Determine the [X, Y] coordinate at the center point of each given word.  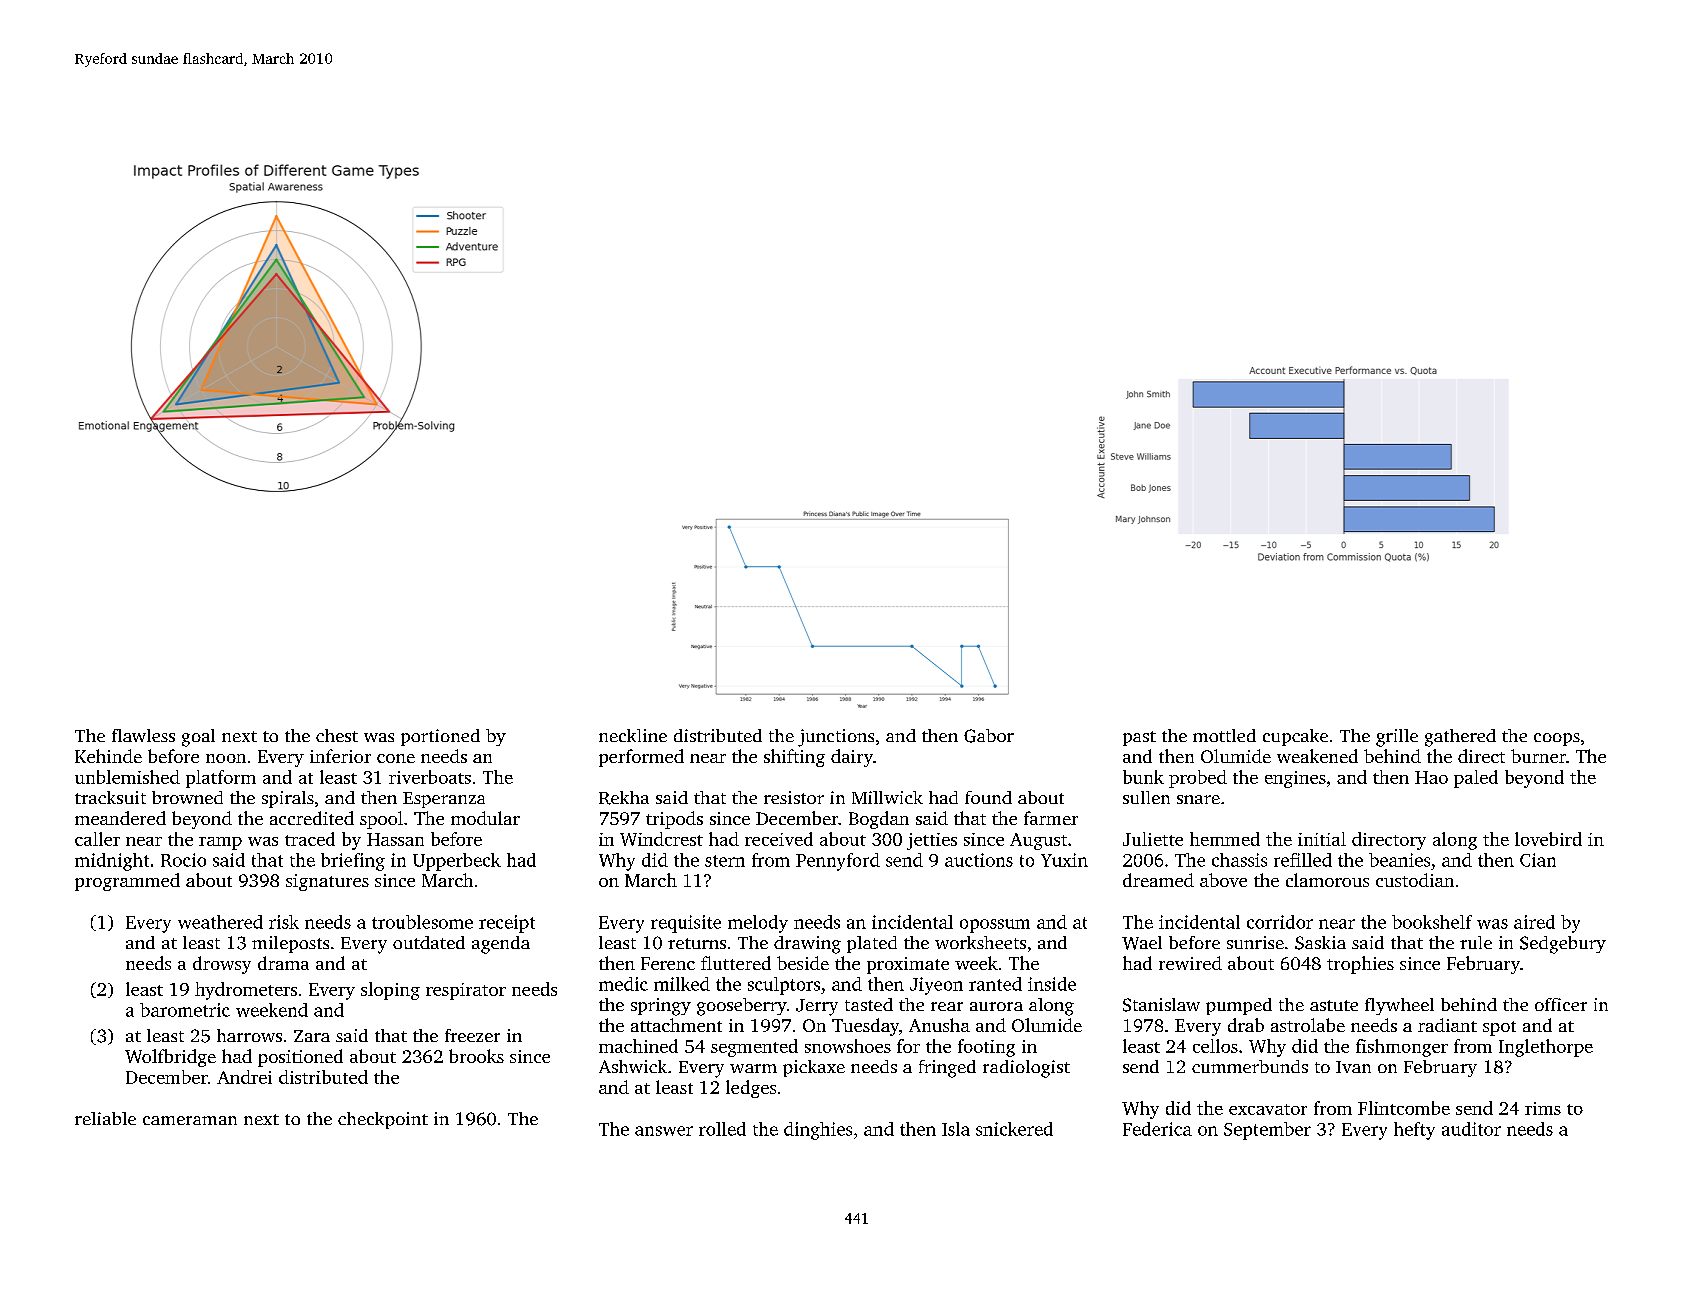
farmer [1051, 818]
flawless [143, 735]
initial [1322, 839]
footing [986, 1048]
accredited [312, 818]
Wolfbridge [170, 1058]
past [1139, 738]
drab [1246, 1025]
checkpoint [383, 1120]
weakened [1317, 756]
